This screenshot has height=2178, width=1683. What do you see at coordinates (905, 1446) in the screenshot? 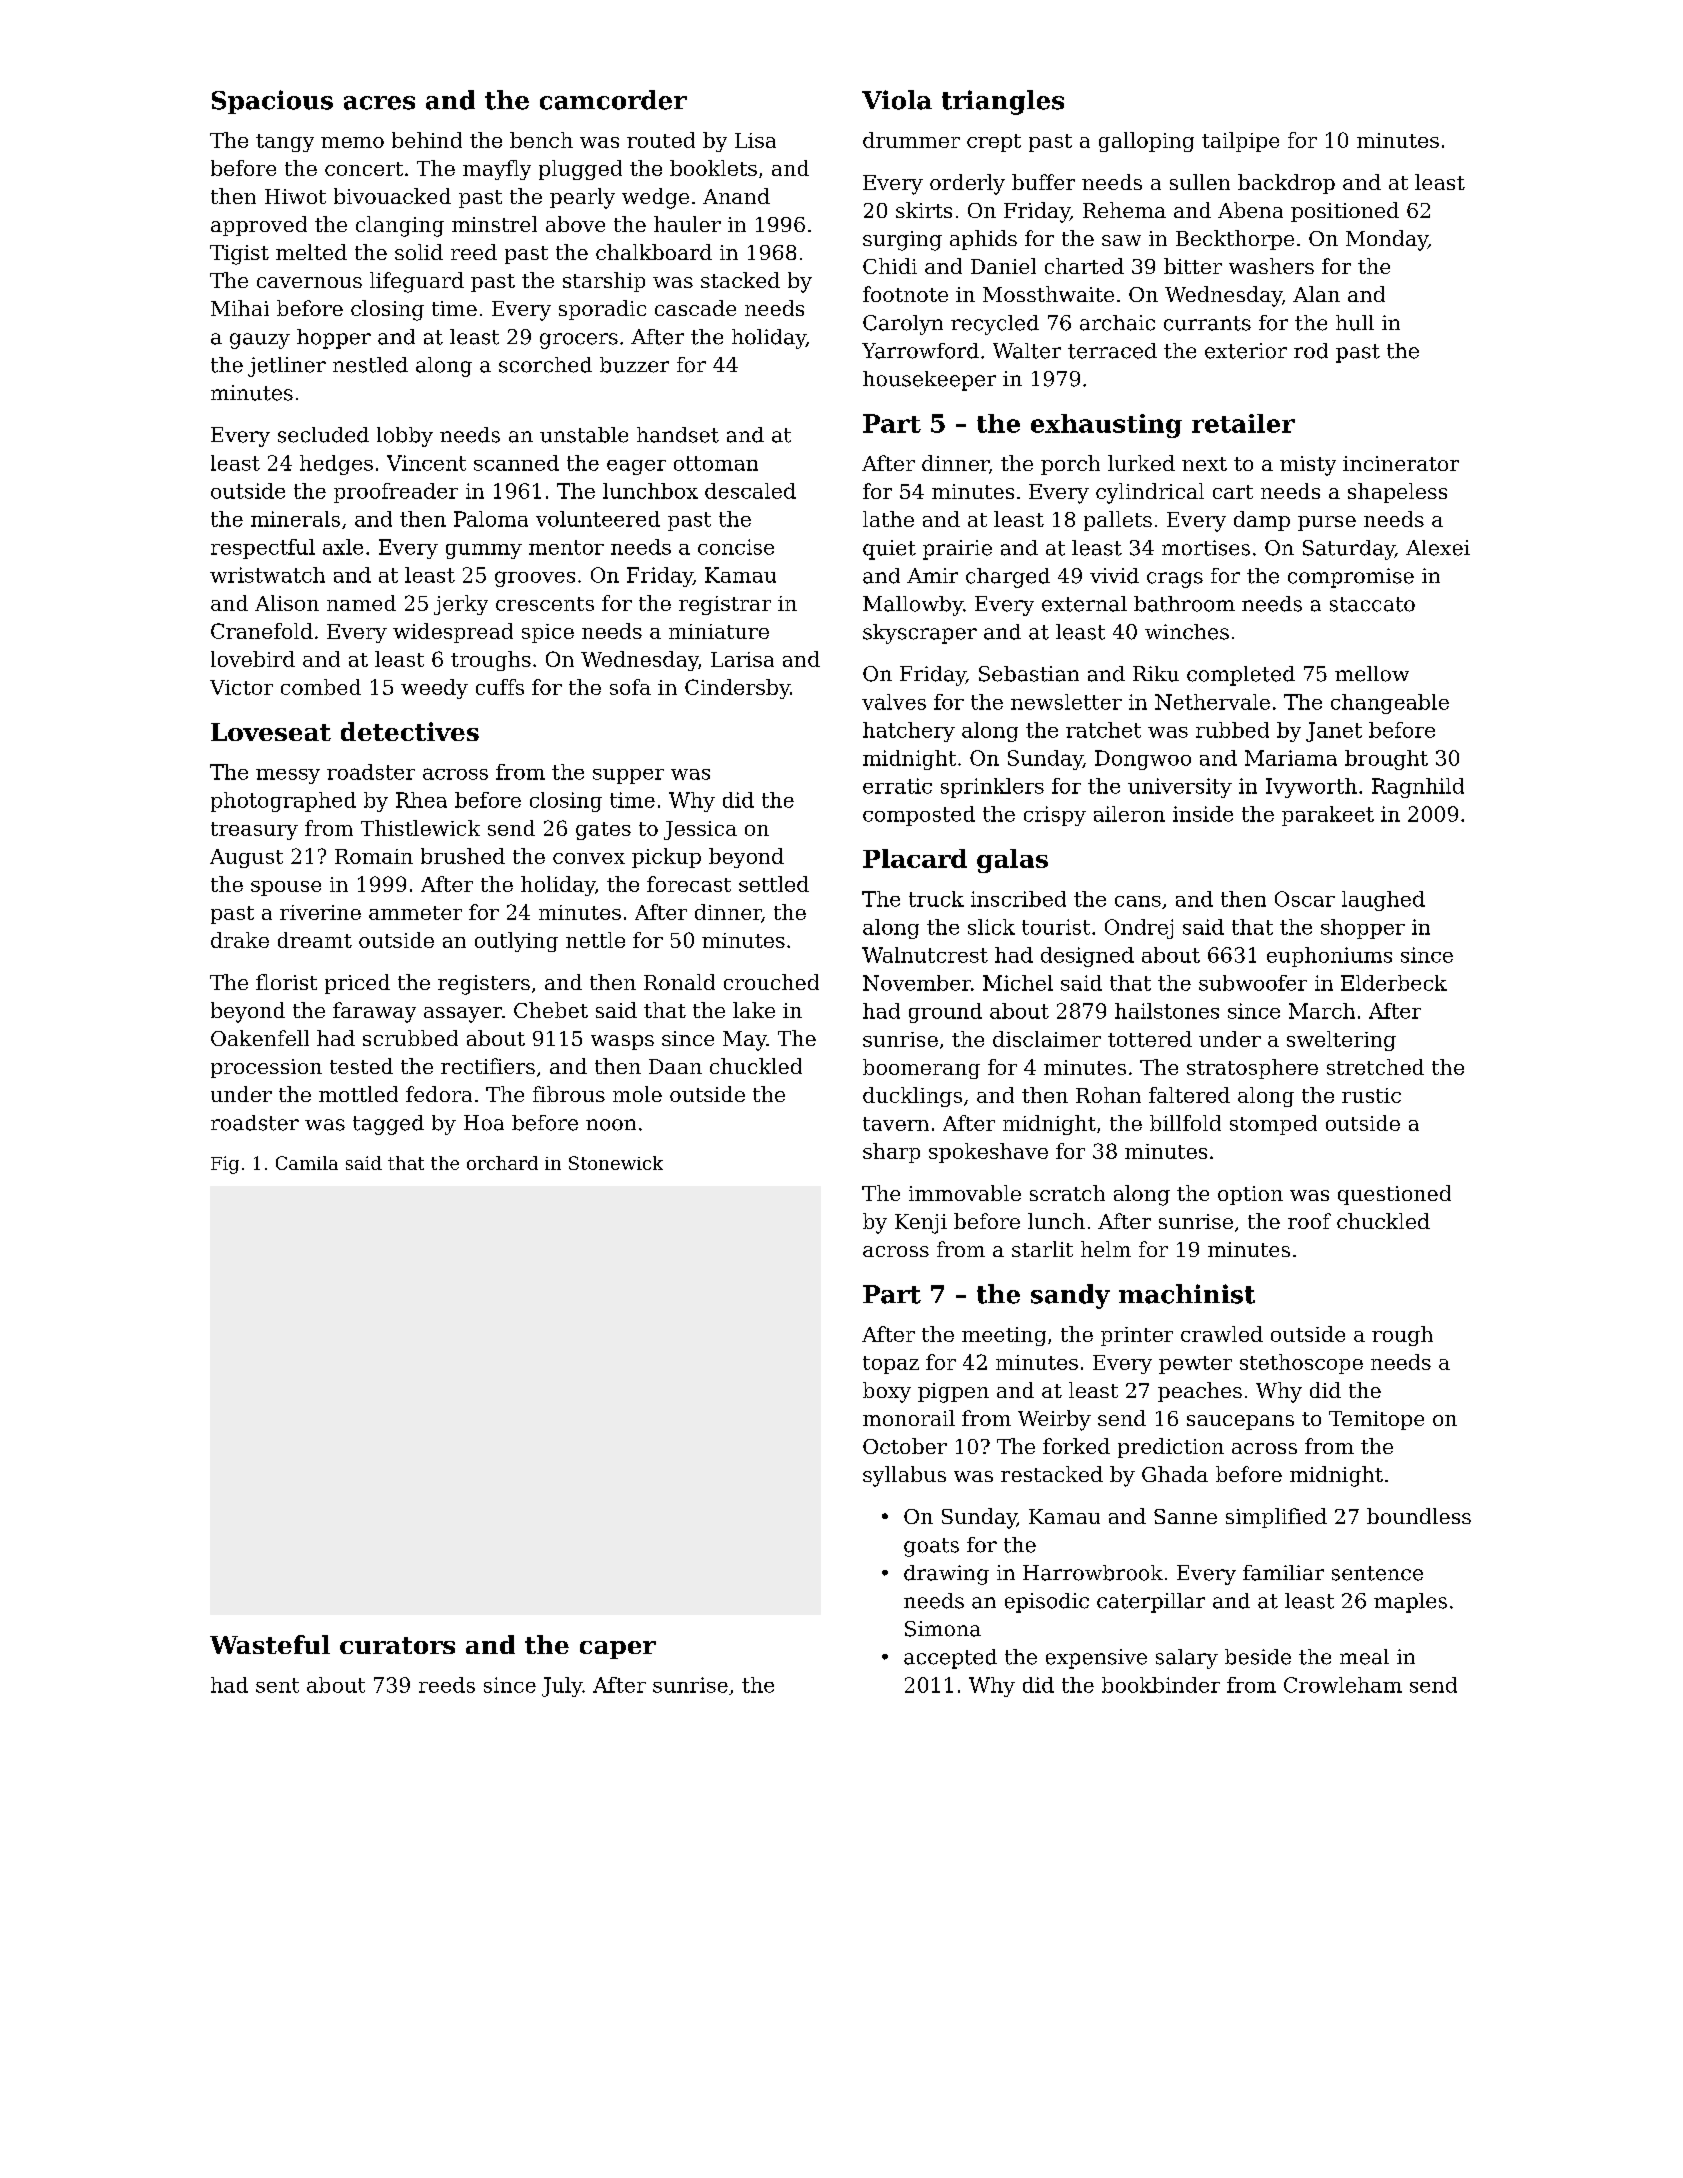
I see `October` at bounding box center [905, 1446].
